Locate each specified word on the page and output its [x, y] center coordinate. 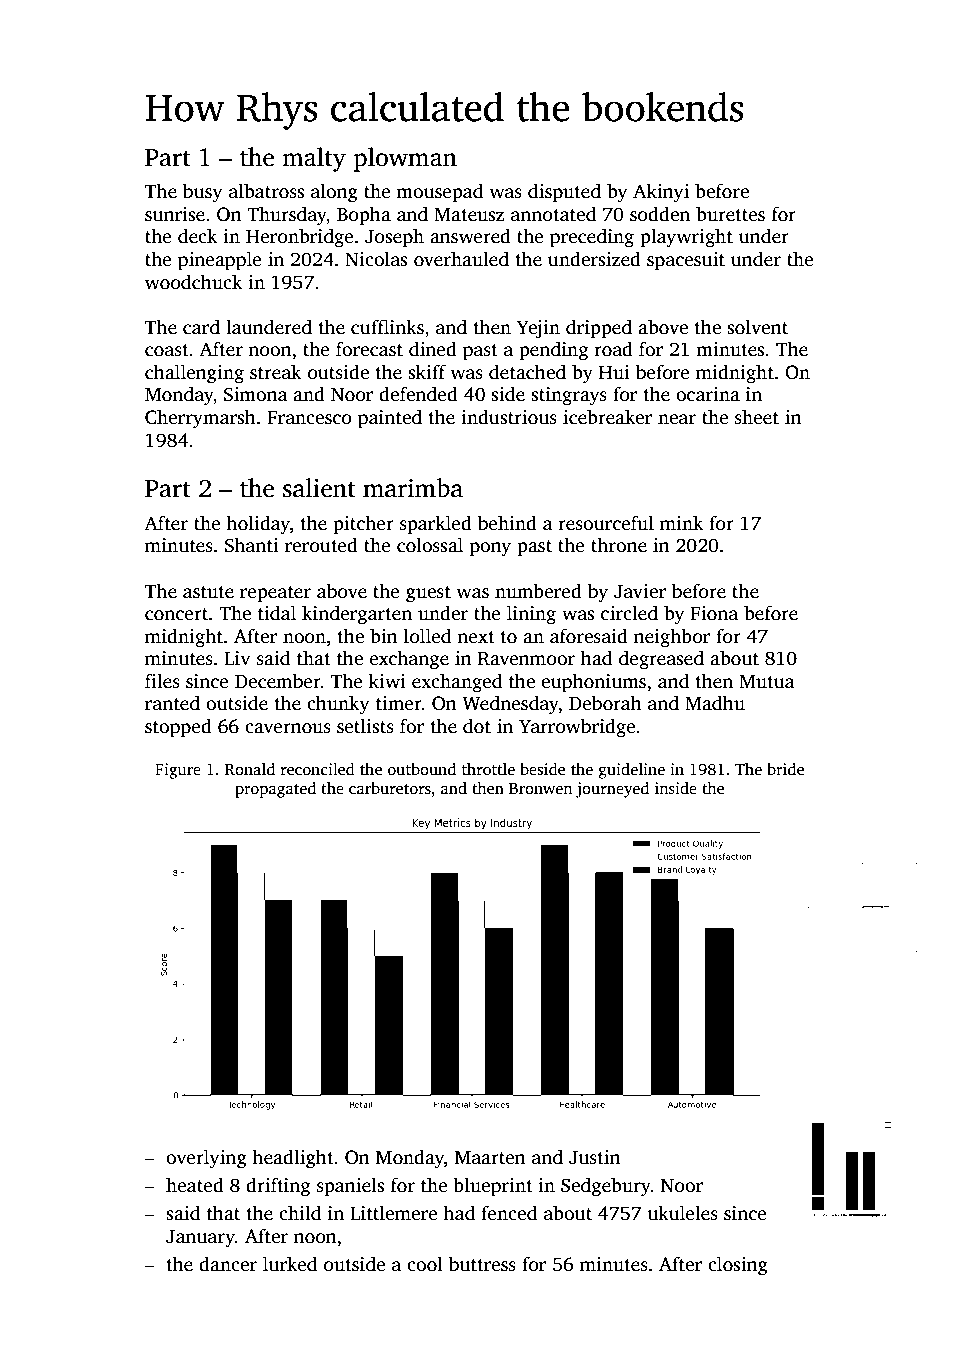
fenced [509, 1213]
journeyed [612, 790]
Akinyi [661, 193]
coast [167, 350]
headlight [293, 1159]
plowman [405, 159]
